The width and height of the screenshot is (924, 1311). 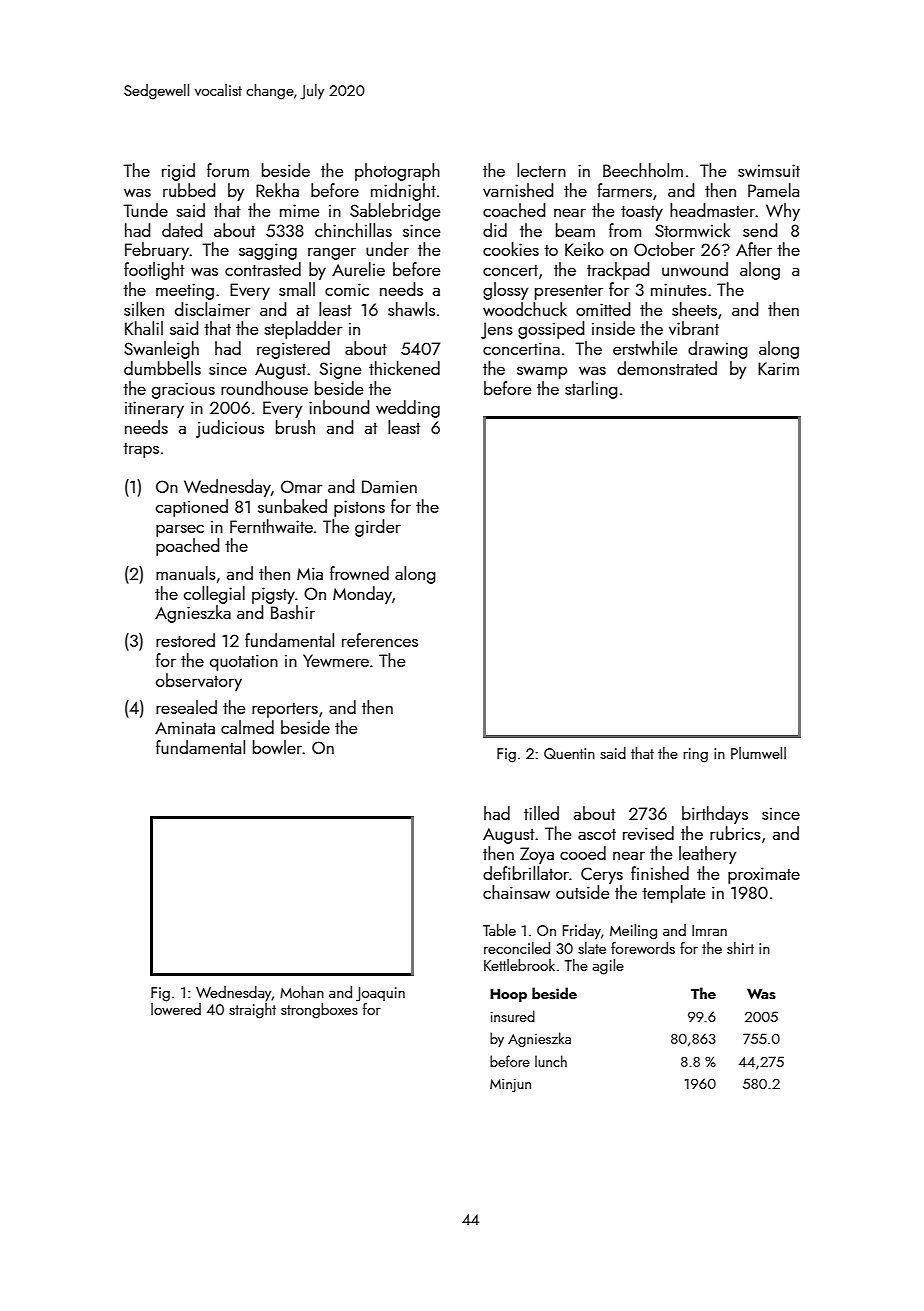 What do you see at coordinates (551, 1061) in the screenshot?
I see `lunch` at bounding box center [551, 1061].
